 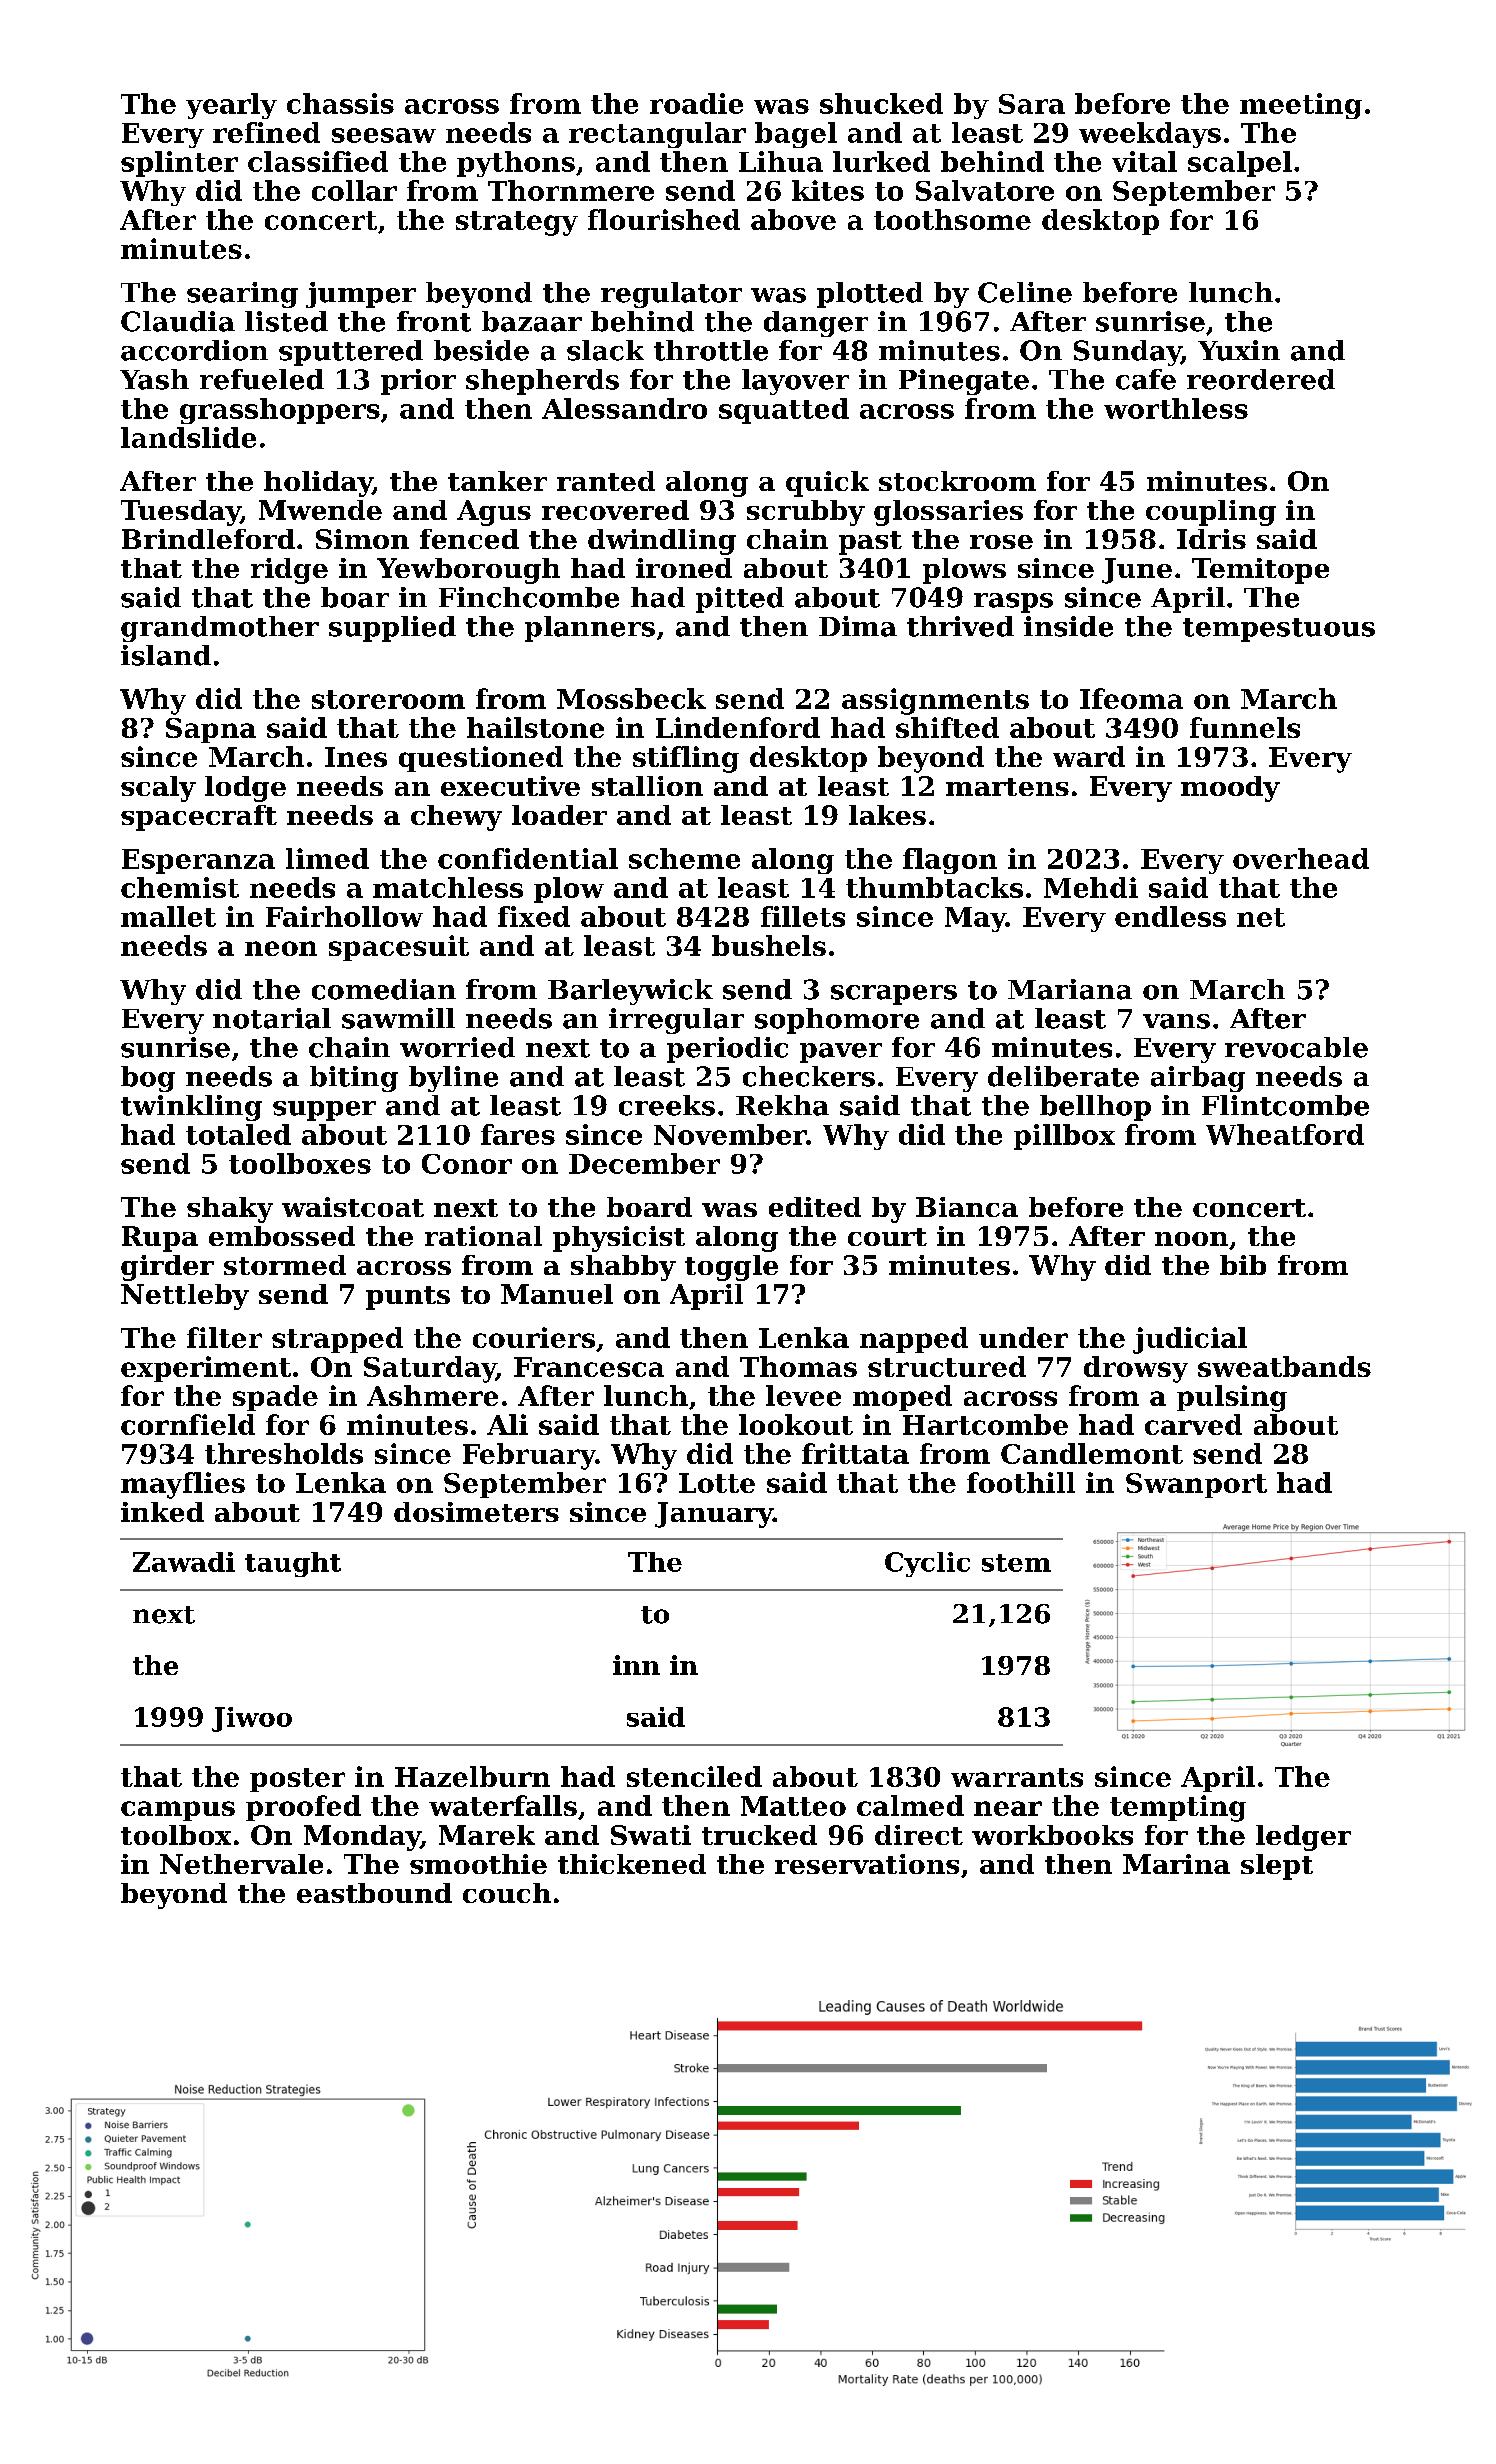 I want to click on collar, so click(x=354, y=190).
